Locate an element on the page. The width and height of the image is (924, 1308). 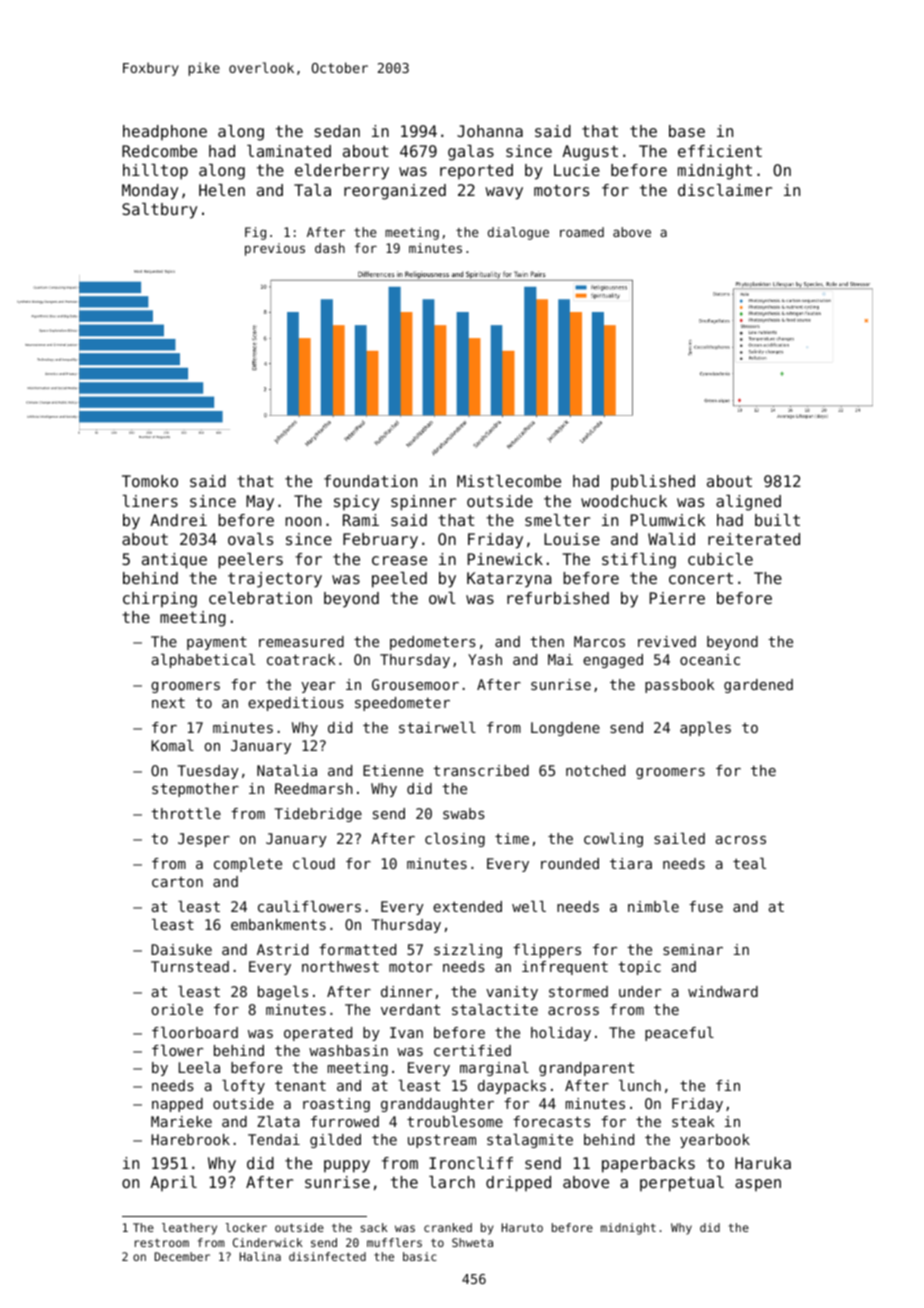
disclaimer is located at coordinates (725, 190).
